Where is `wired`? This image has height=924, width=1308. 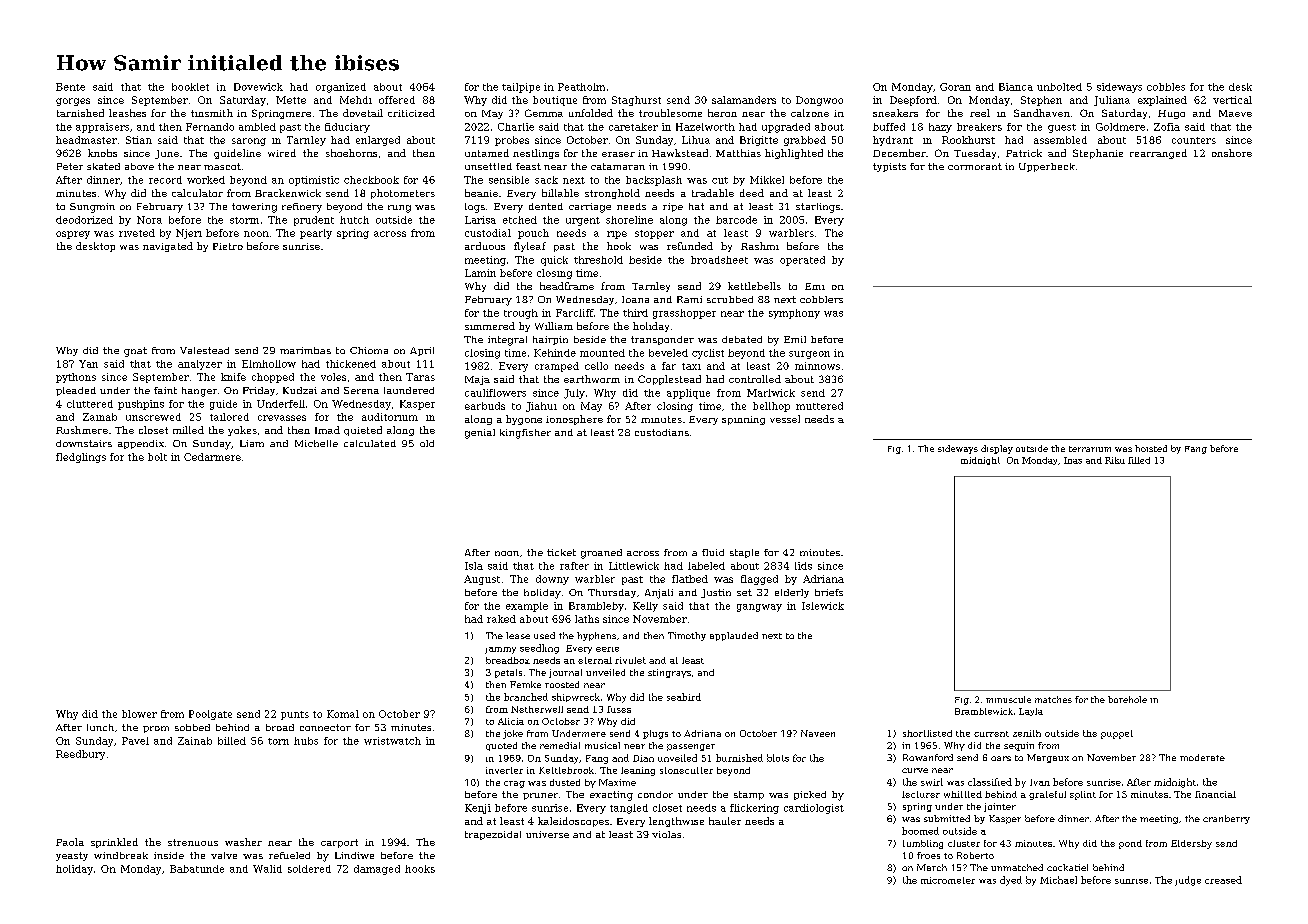 wired is located at coordinates (282, 153).
